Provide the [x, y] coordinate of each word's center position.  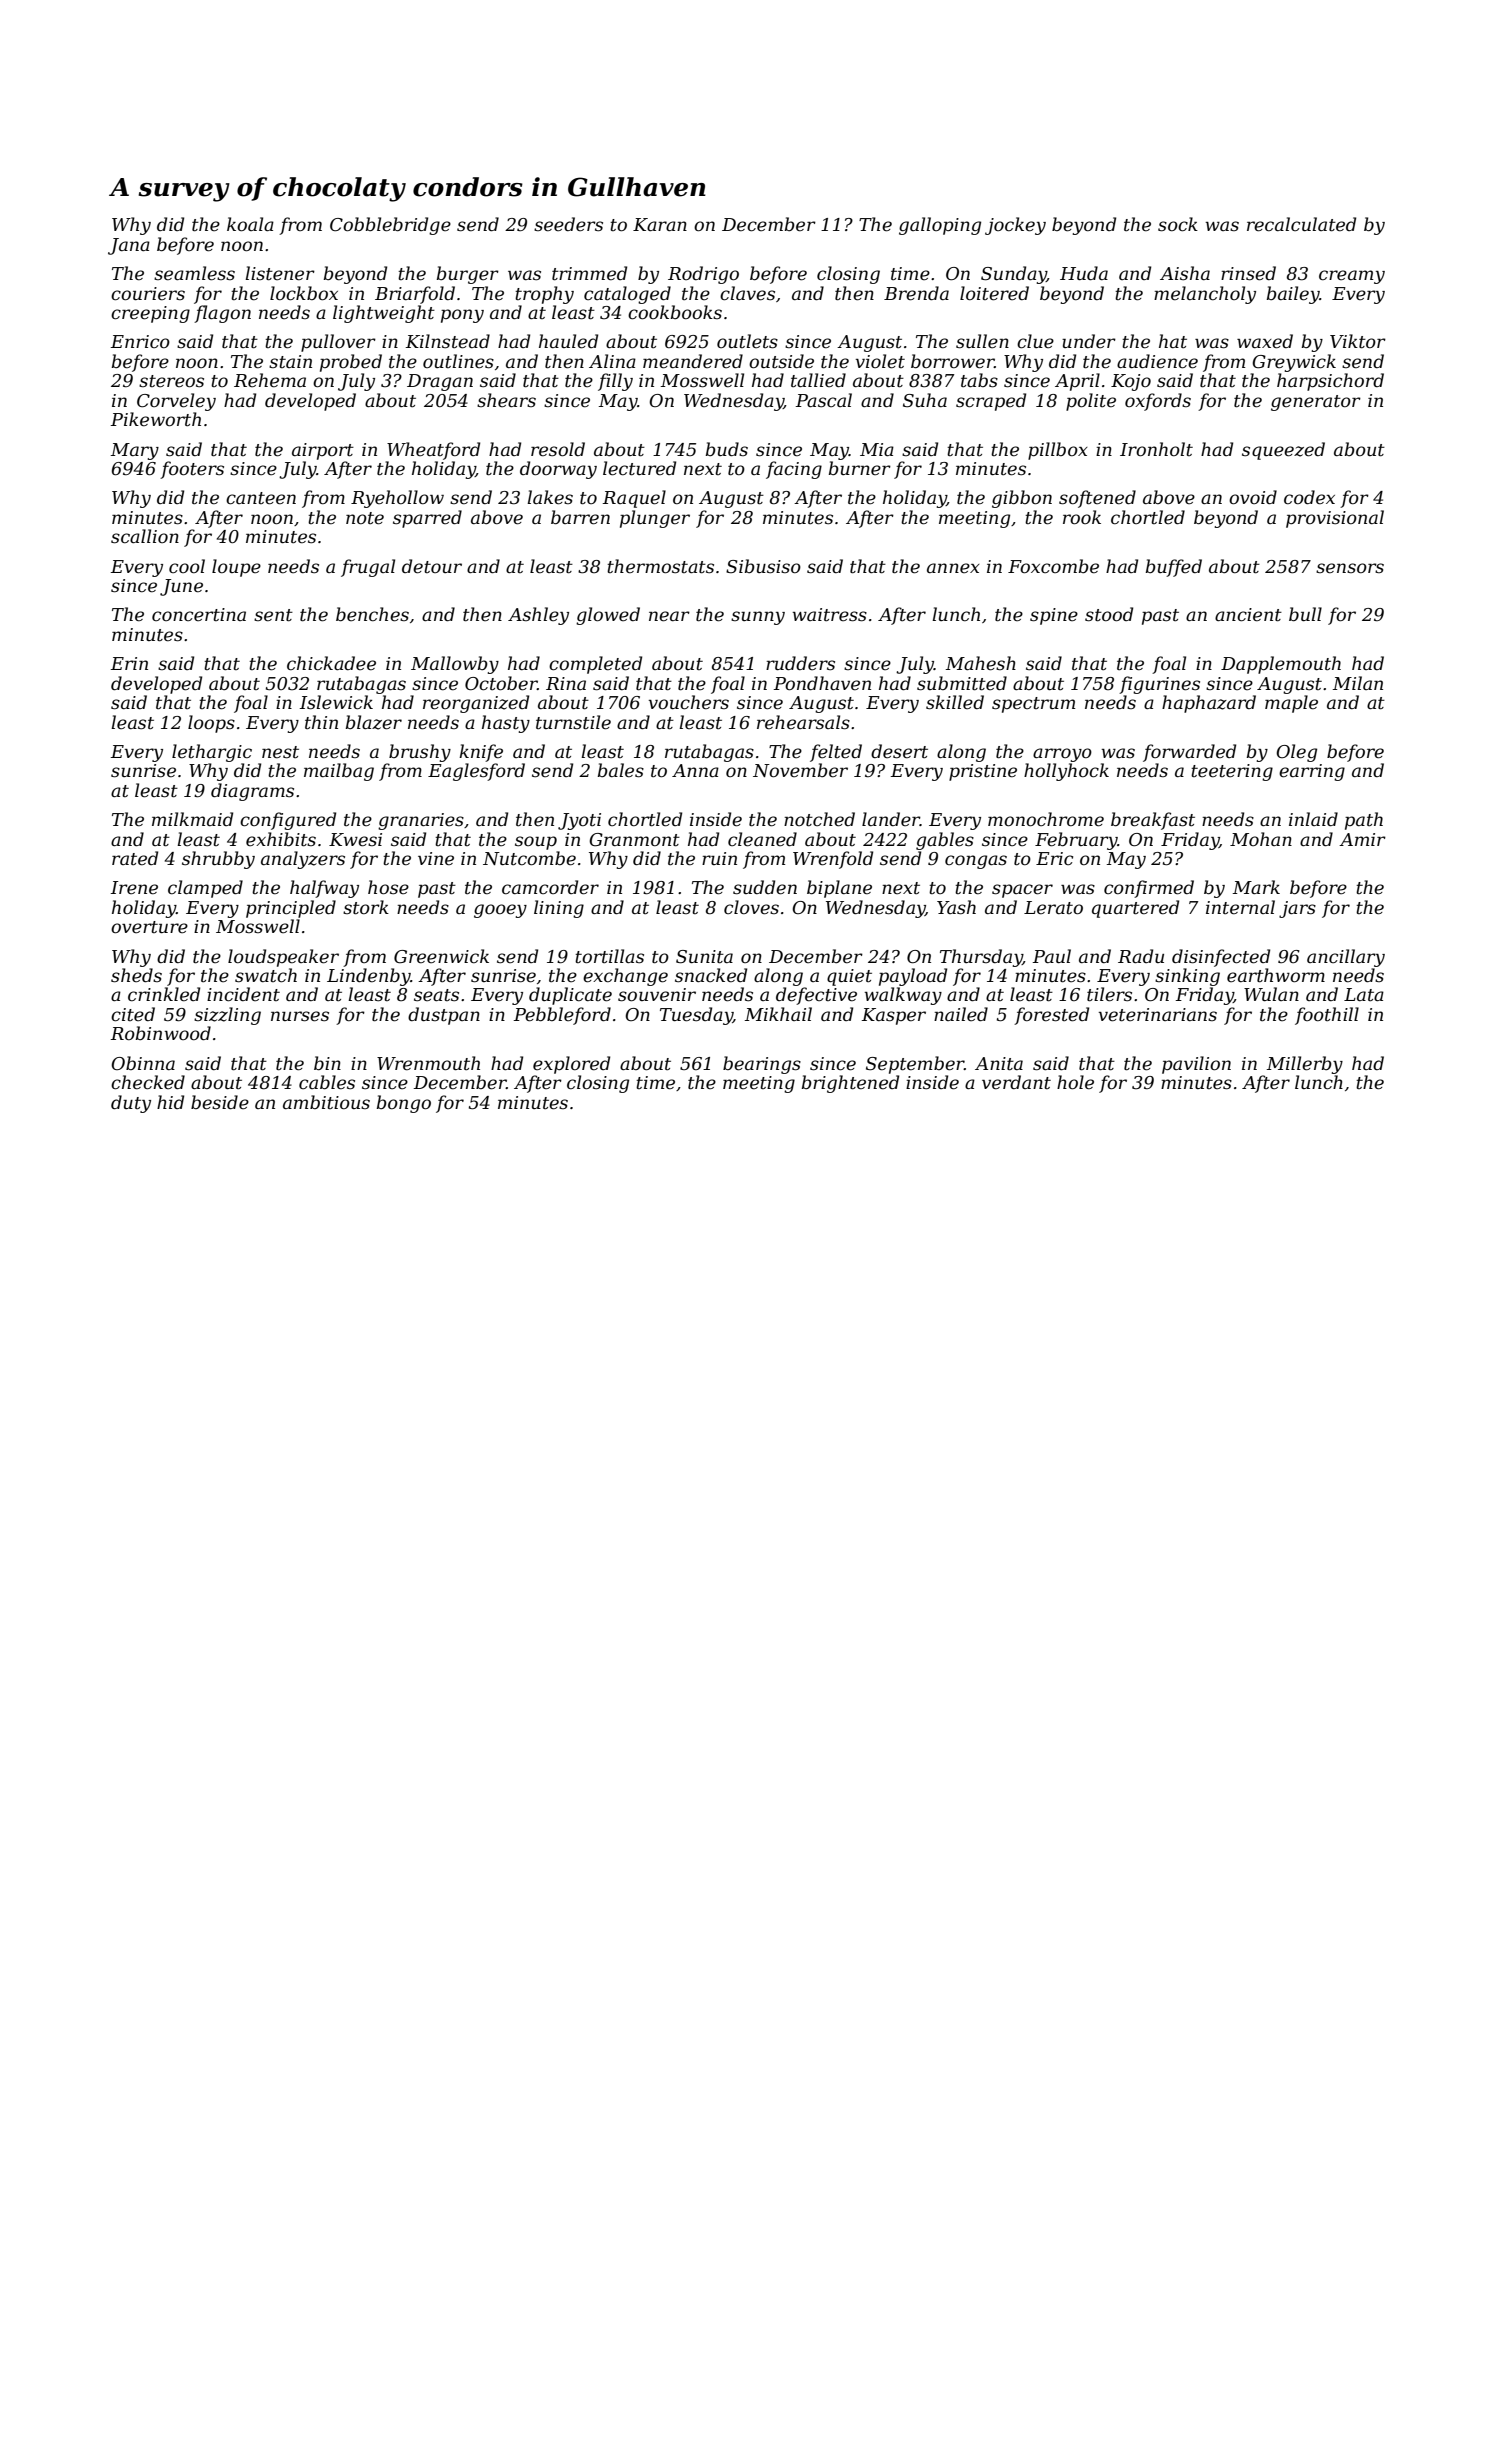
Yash [956, 907]
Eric [1054, 858]
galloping [940, 226]
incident [243, 994]
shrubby [218, 860]
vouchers [689, 702]
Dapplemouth [1281, 665]
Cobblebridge [390, 226]
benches [372, 614]
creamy [1352, 277]
